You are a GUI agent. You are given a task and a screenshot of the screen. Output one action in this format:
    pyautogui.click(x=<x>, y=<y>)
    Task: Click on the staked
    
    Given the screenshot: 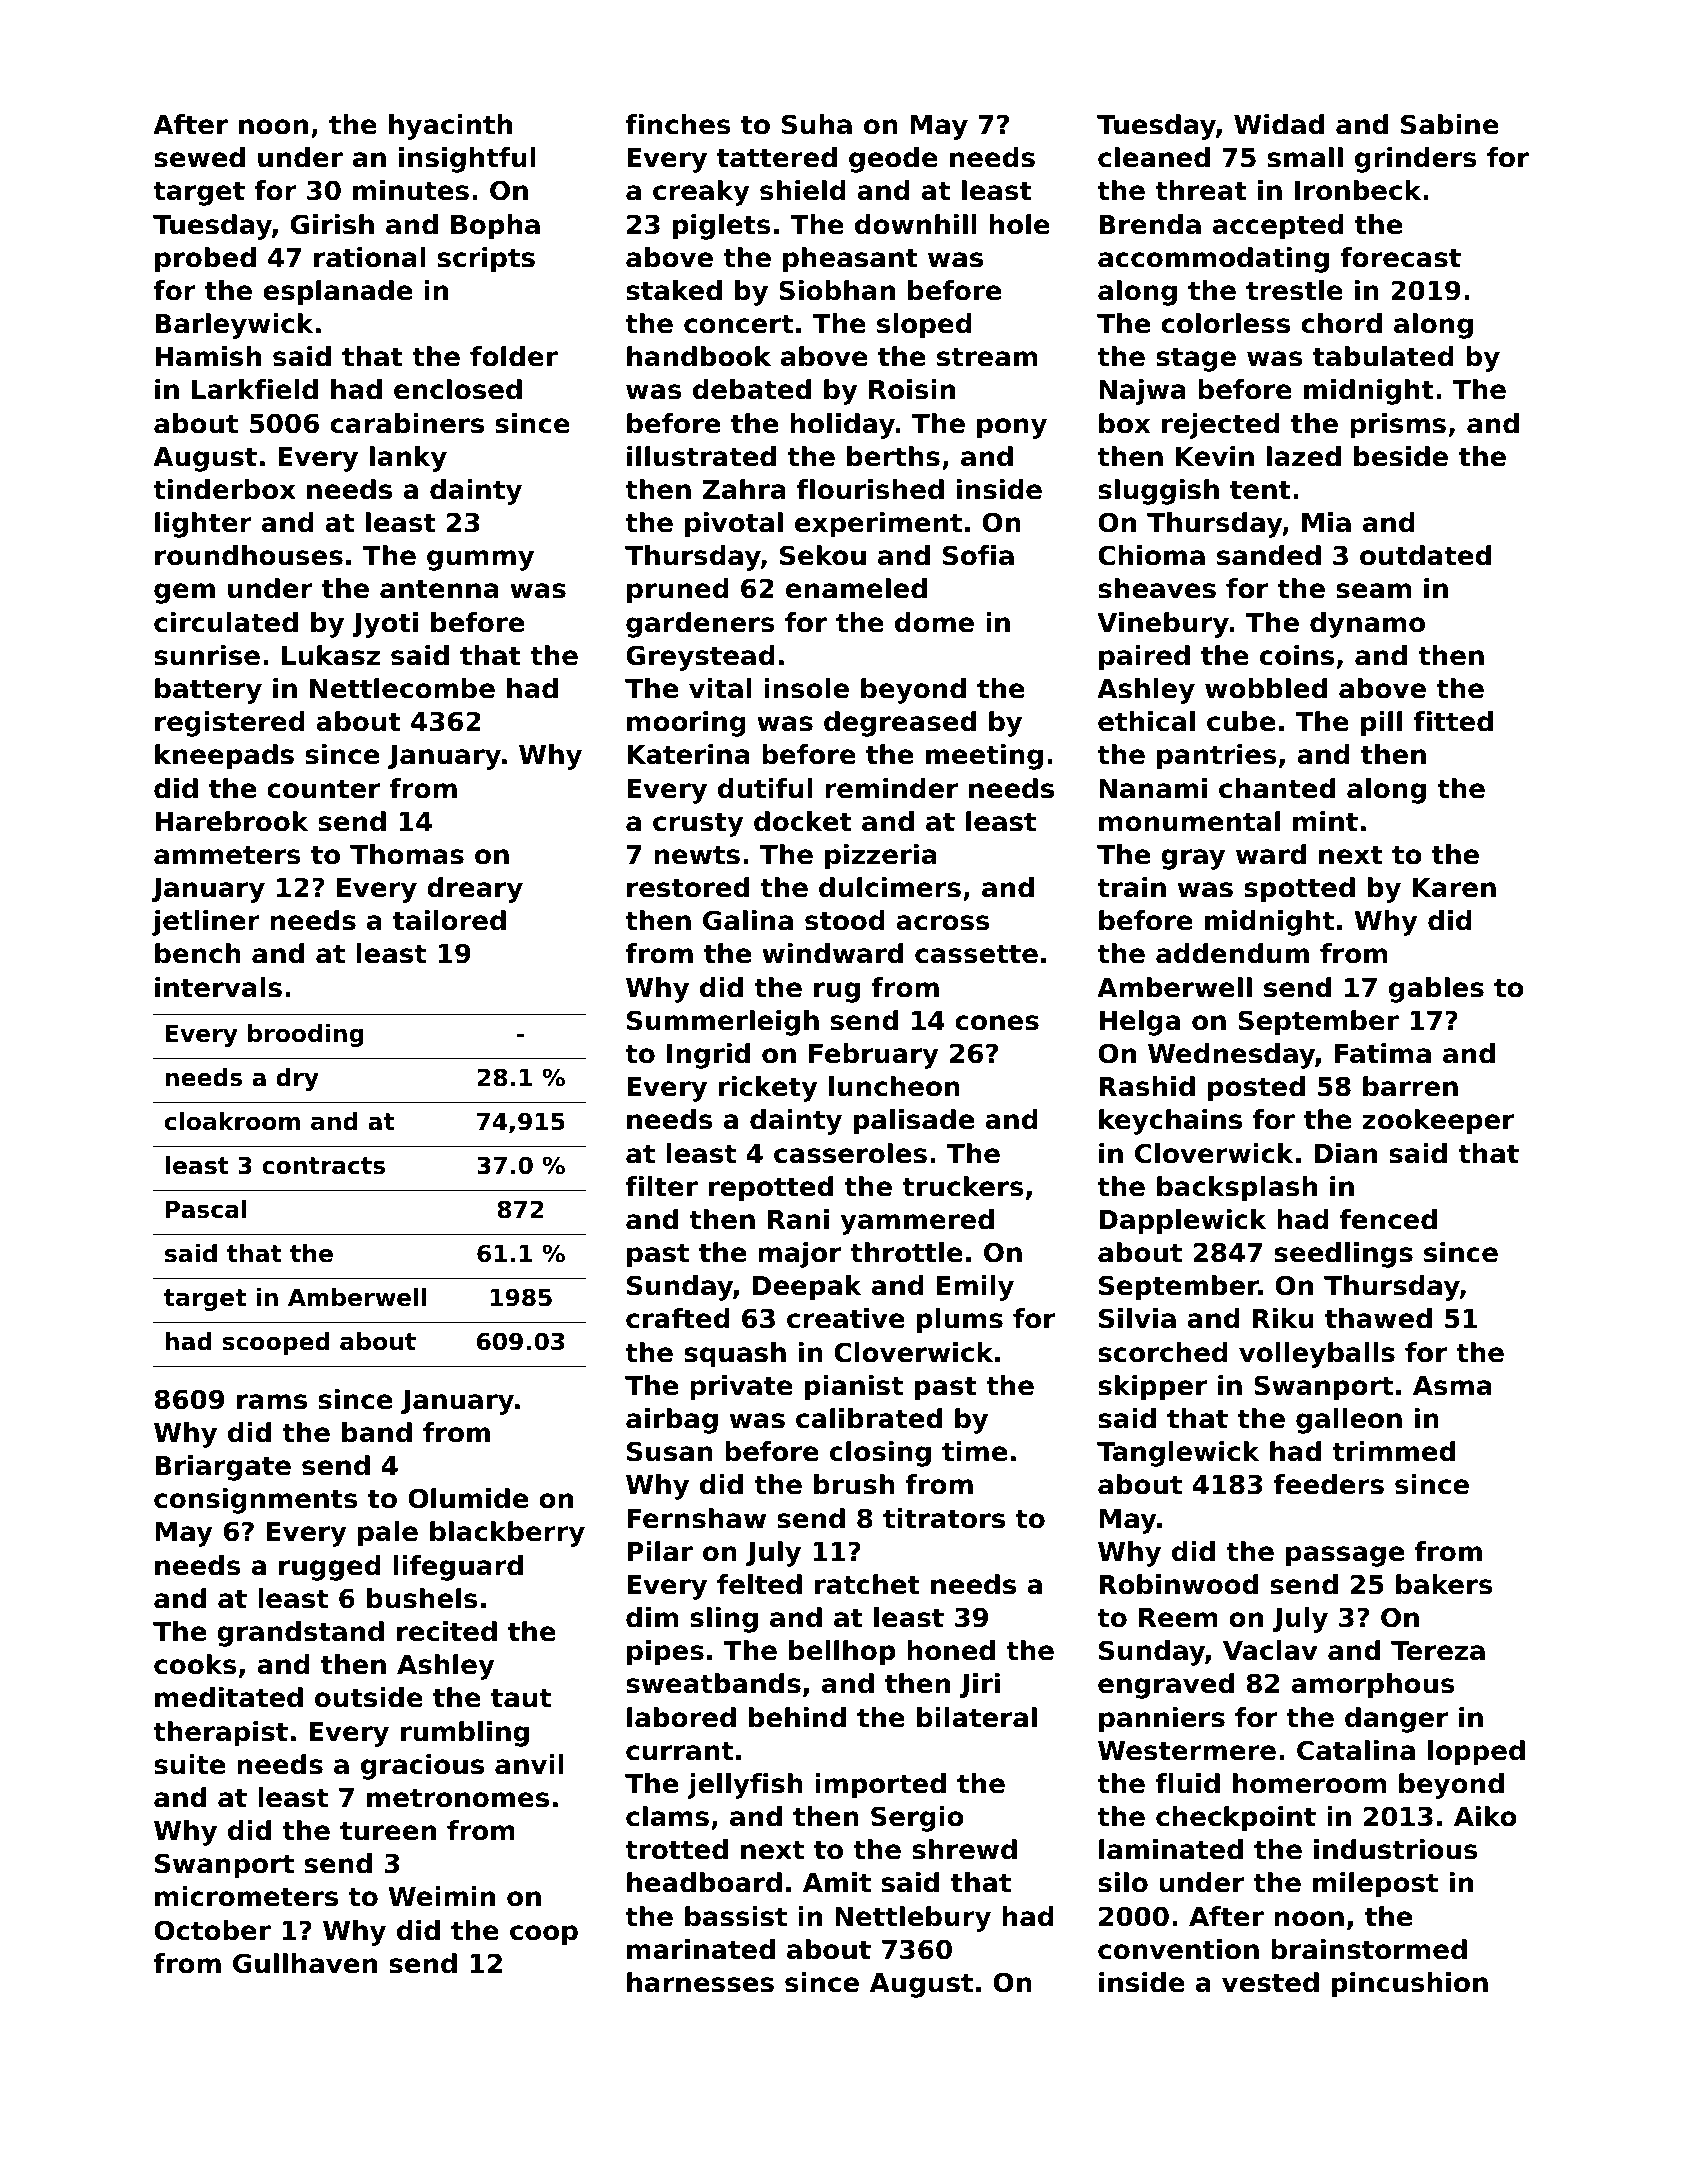 What is the action you would take?
    pyautogui.click(x=674, y=290)
